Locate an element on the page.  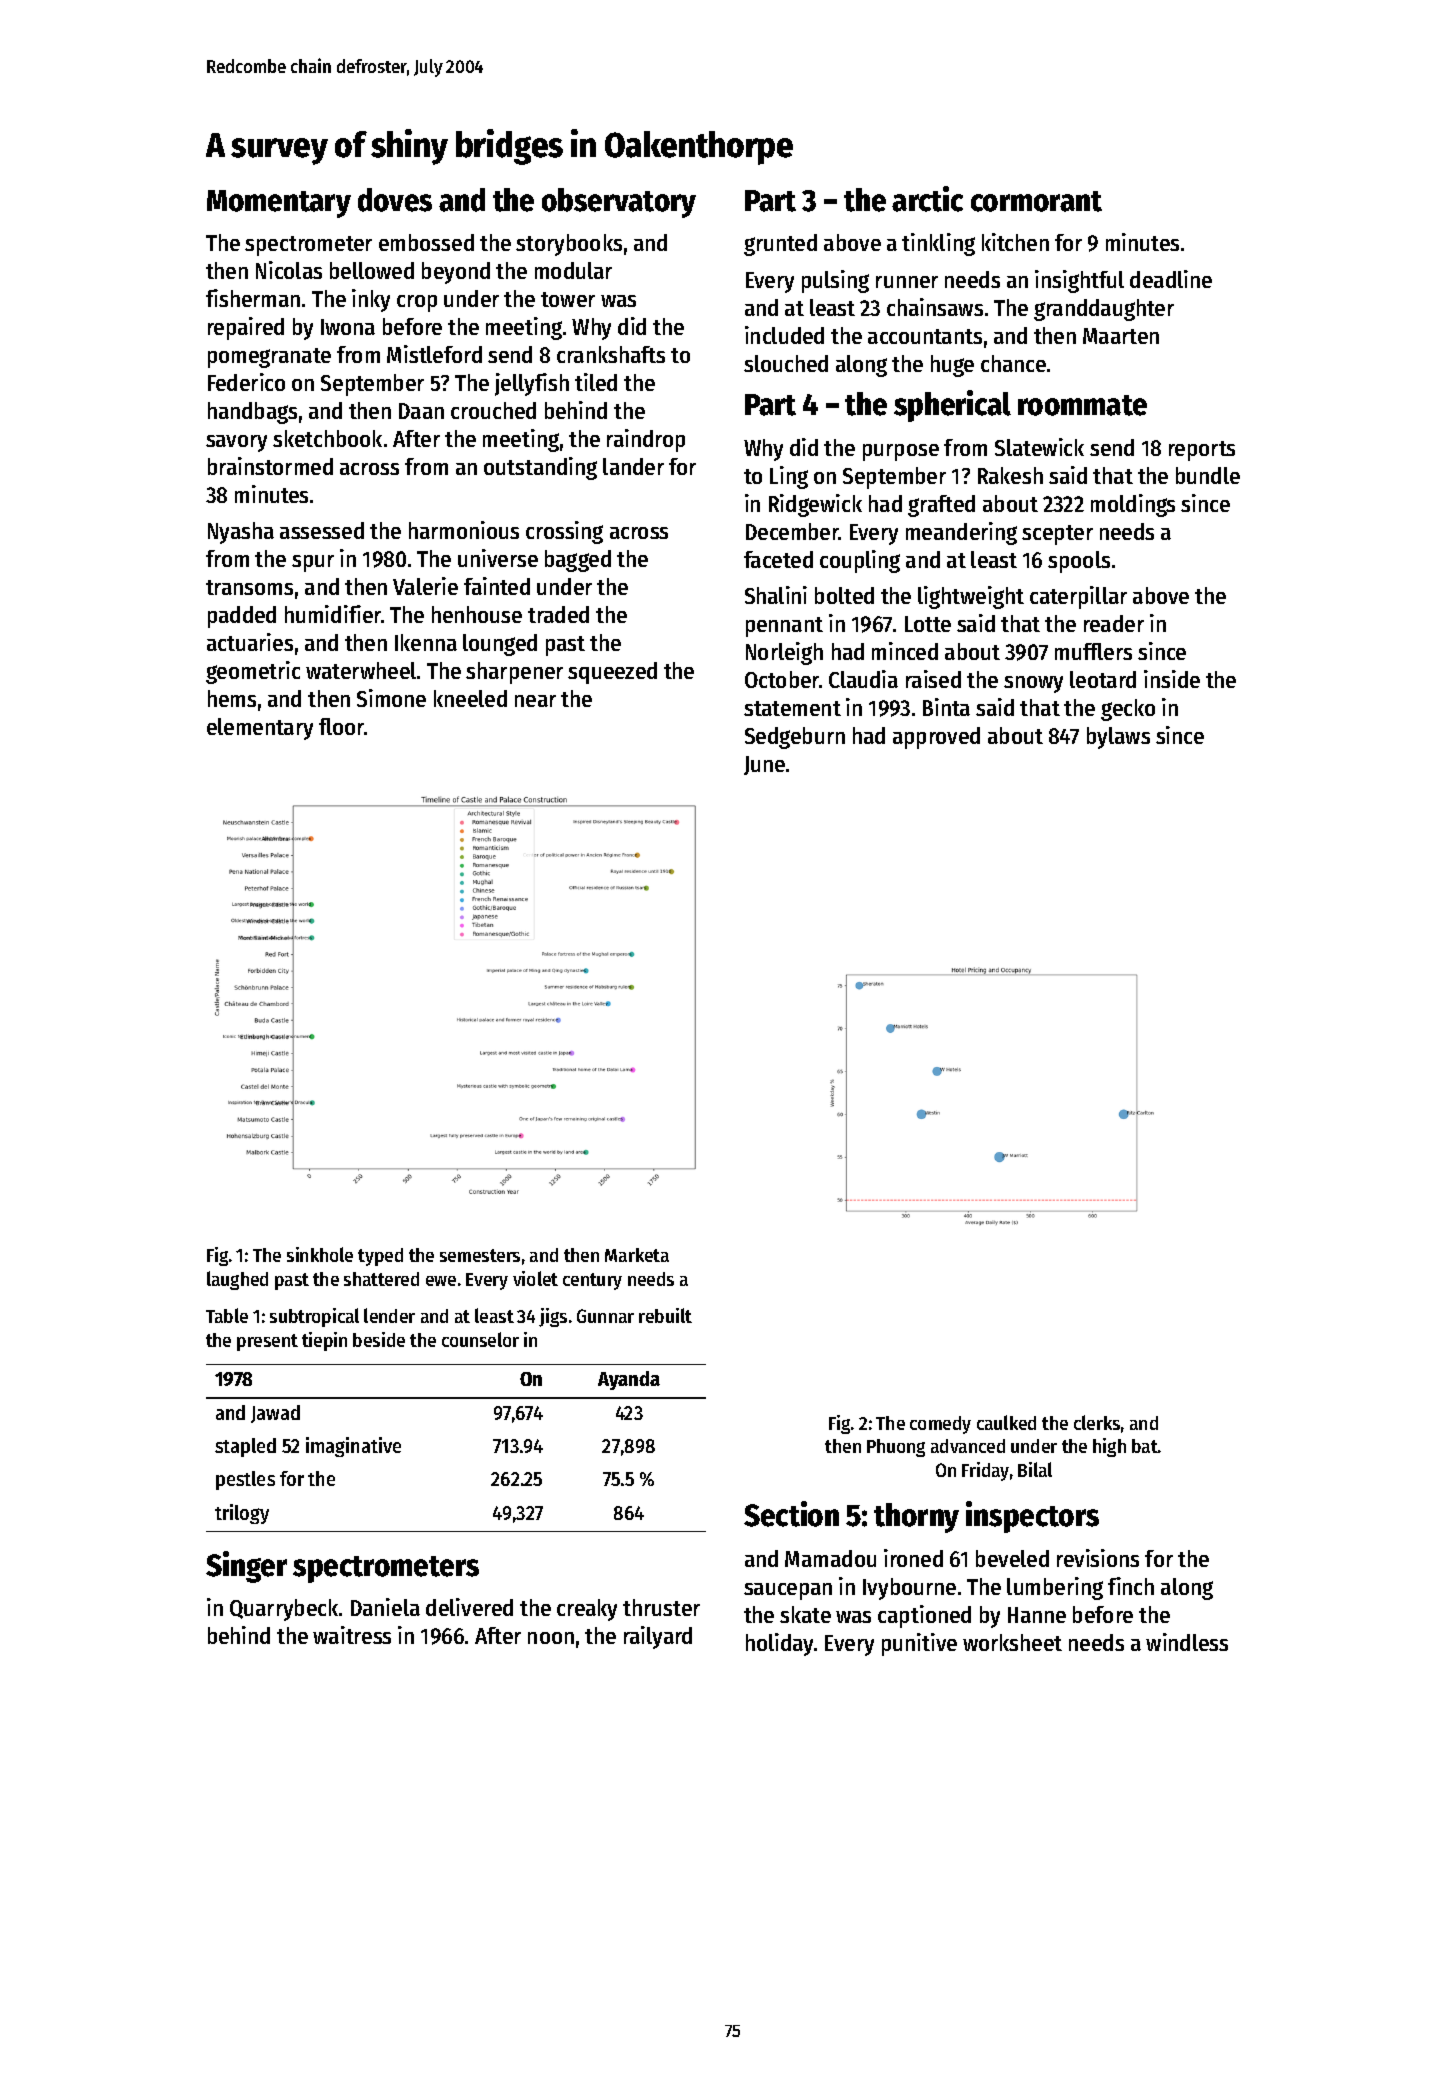
Marketa is located at coordinates (637, 1255).
